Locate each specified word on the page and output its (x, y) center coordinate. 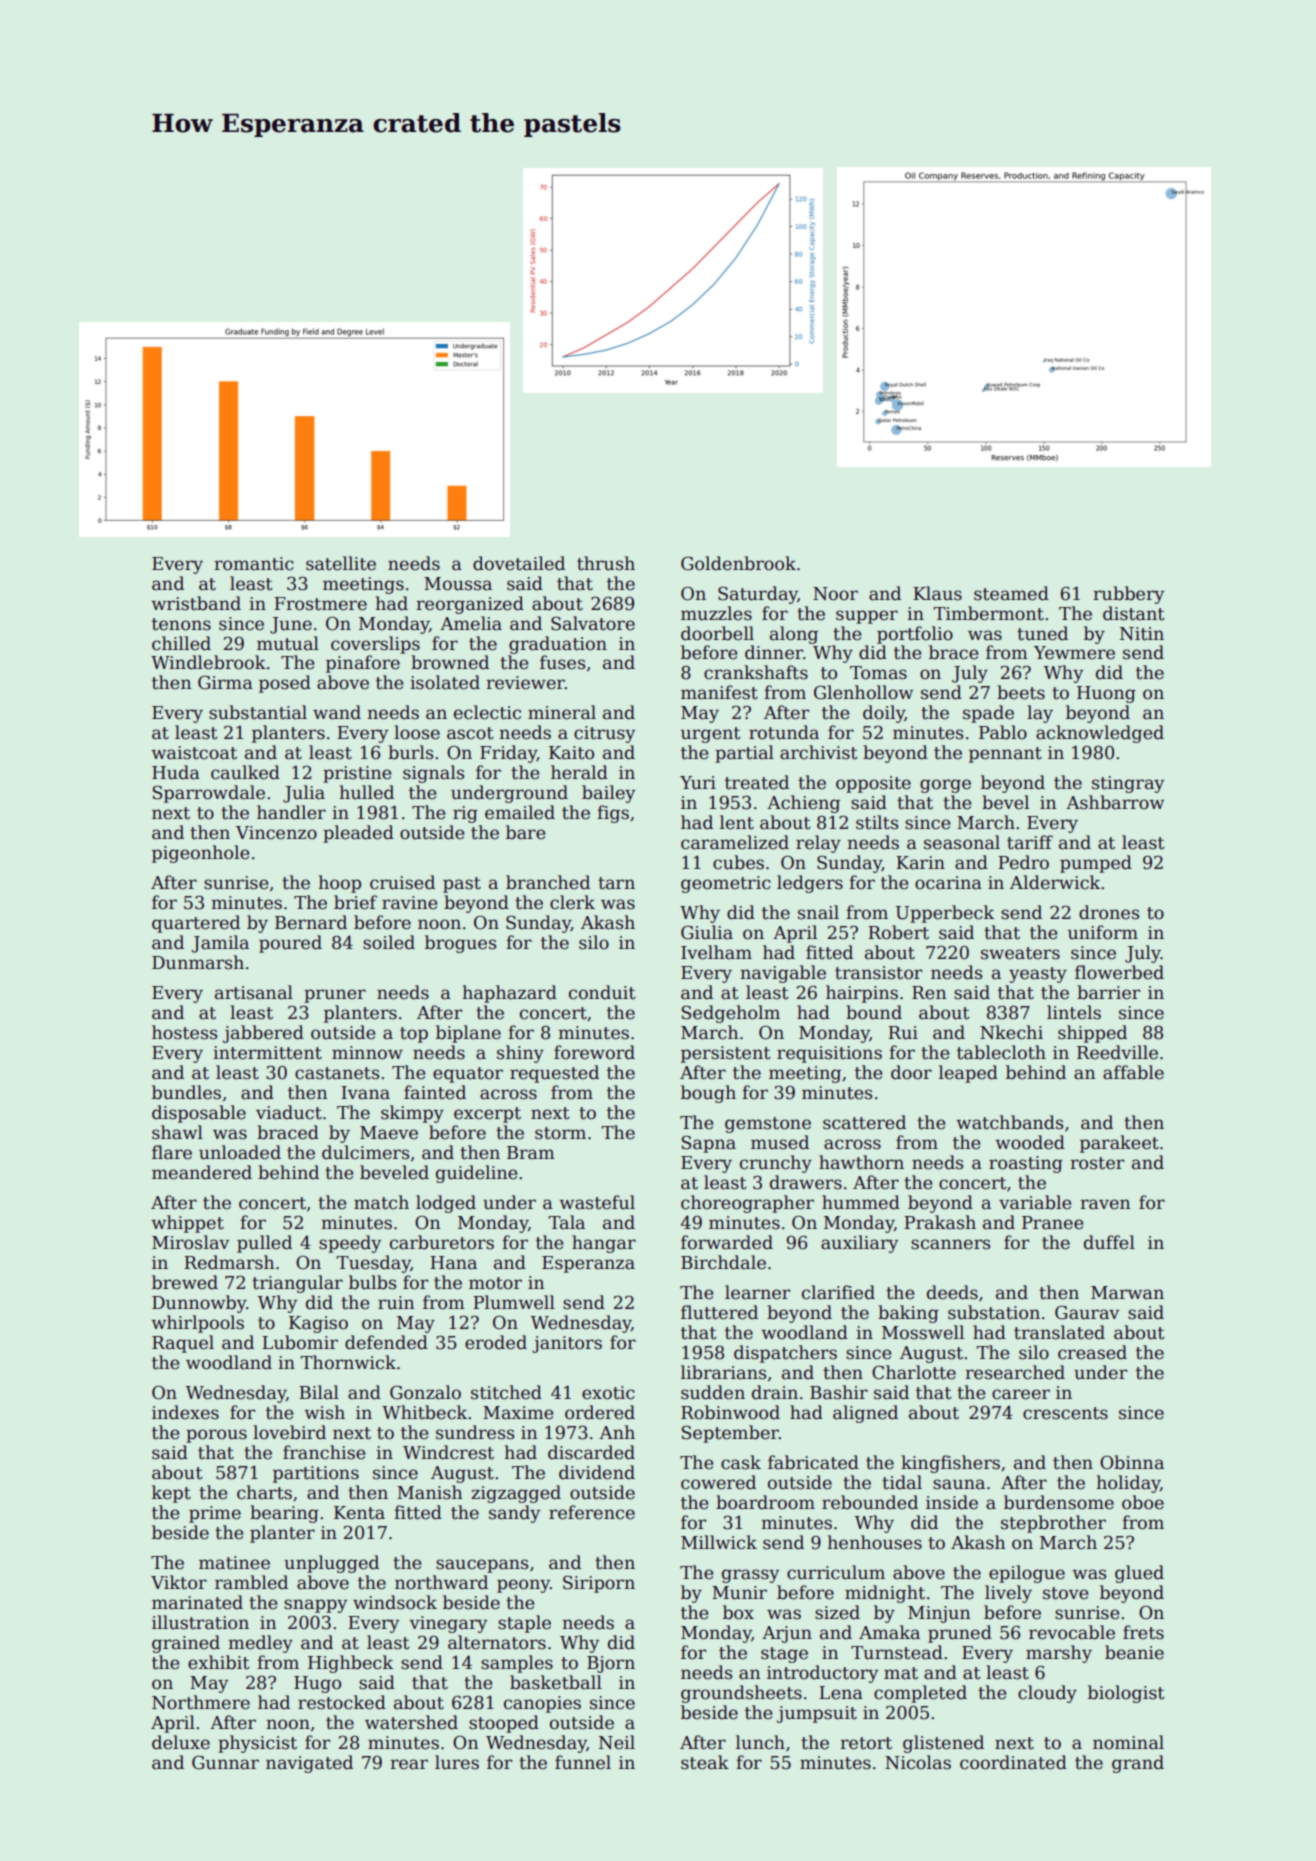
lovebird (289, 1432)
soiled (389, 942)
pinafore (363, 664)
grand (1138, 1764)
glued (1139, 1574)
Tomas (878, 673)
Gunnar (225, 1762)
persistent (726, 1054)
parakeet (1119, 1144)
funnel (583, 1762)
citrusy (604, 734)
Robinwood (730, 1412)
